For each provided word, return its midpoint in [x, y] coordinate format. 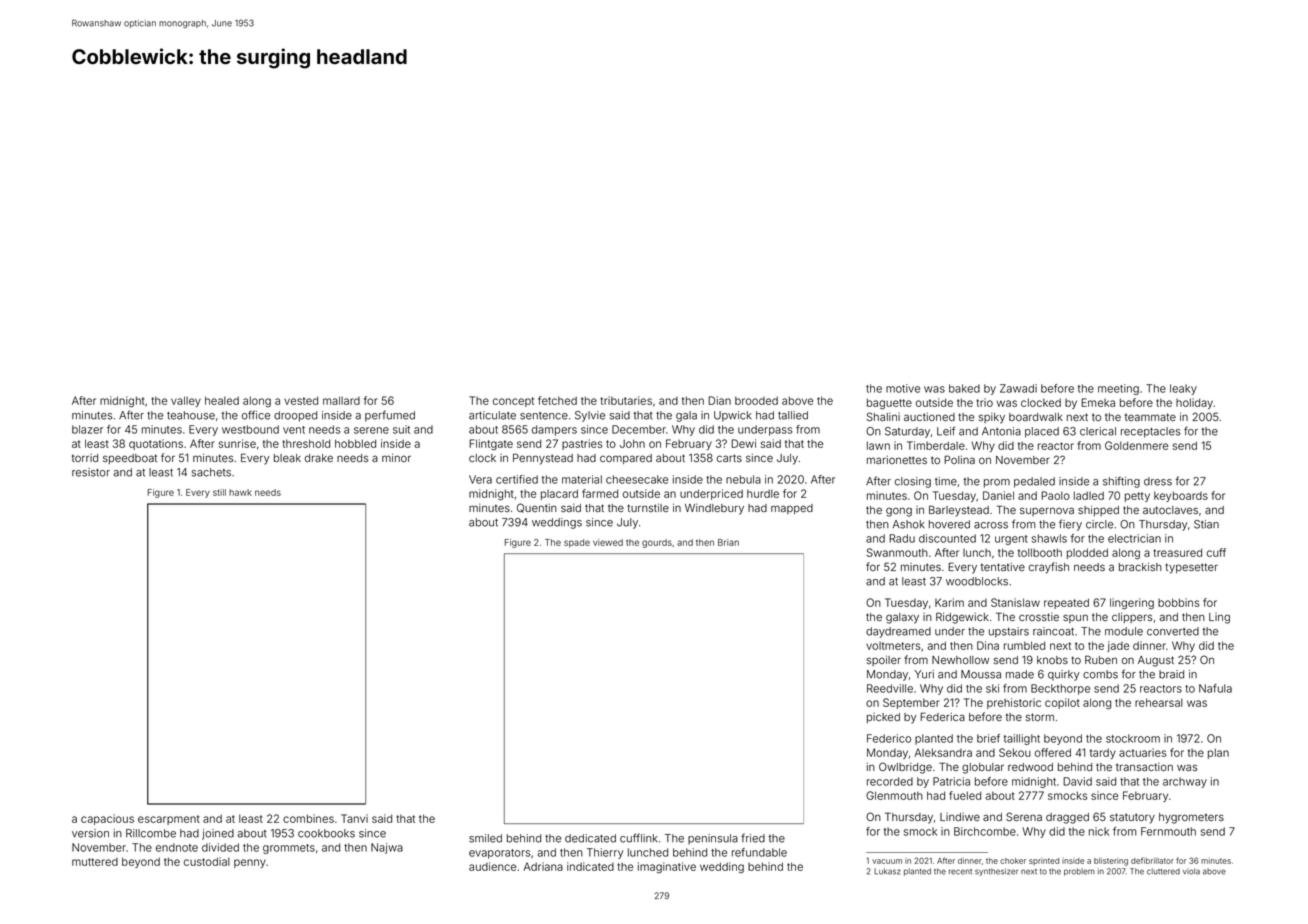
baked [964, 388]
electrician [1134, 538]
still [219, 492]
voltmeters [893, 646]
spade [577, 543]
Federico [889, 738]
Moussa [981, 674]
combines [308, 818]
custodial [207, 861]
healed [222, 400]
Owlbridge [905, 768]
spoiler [884, 660]
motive [903, 388]
